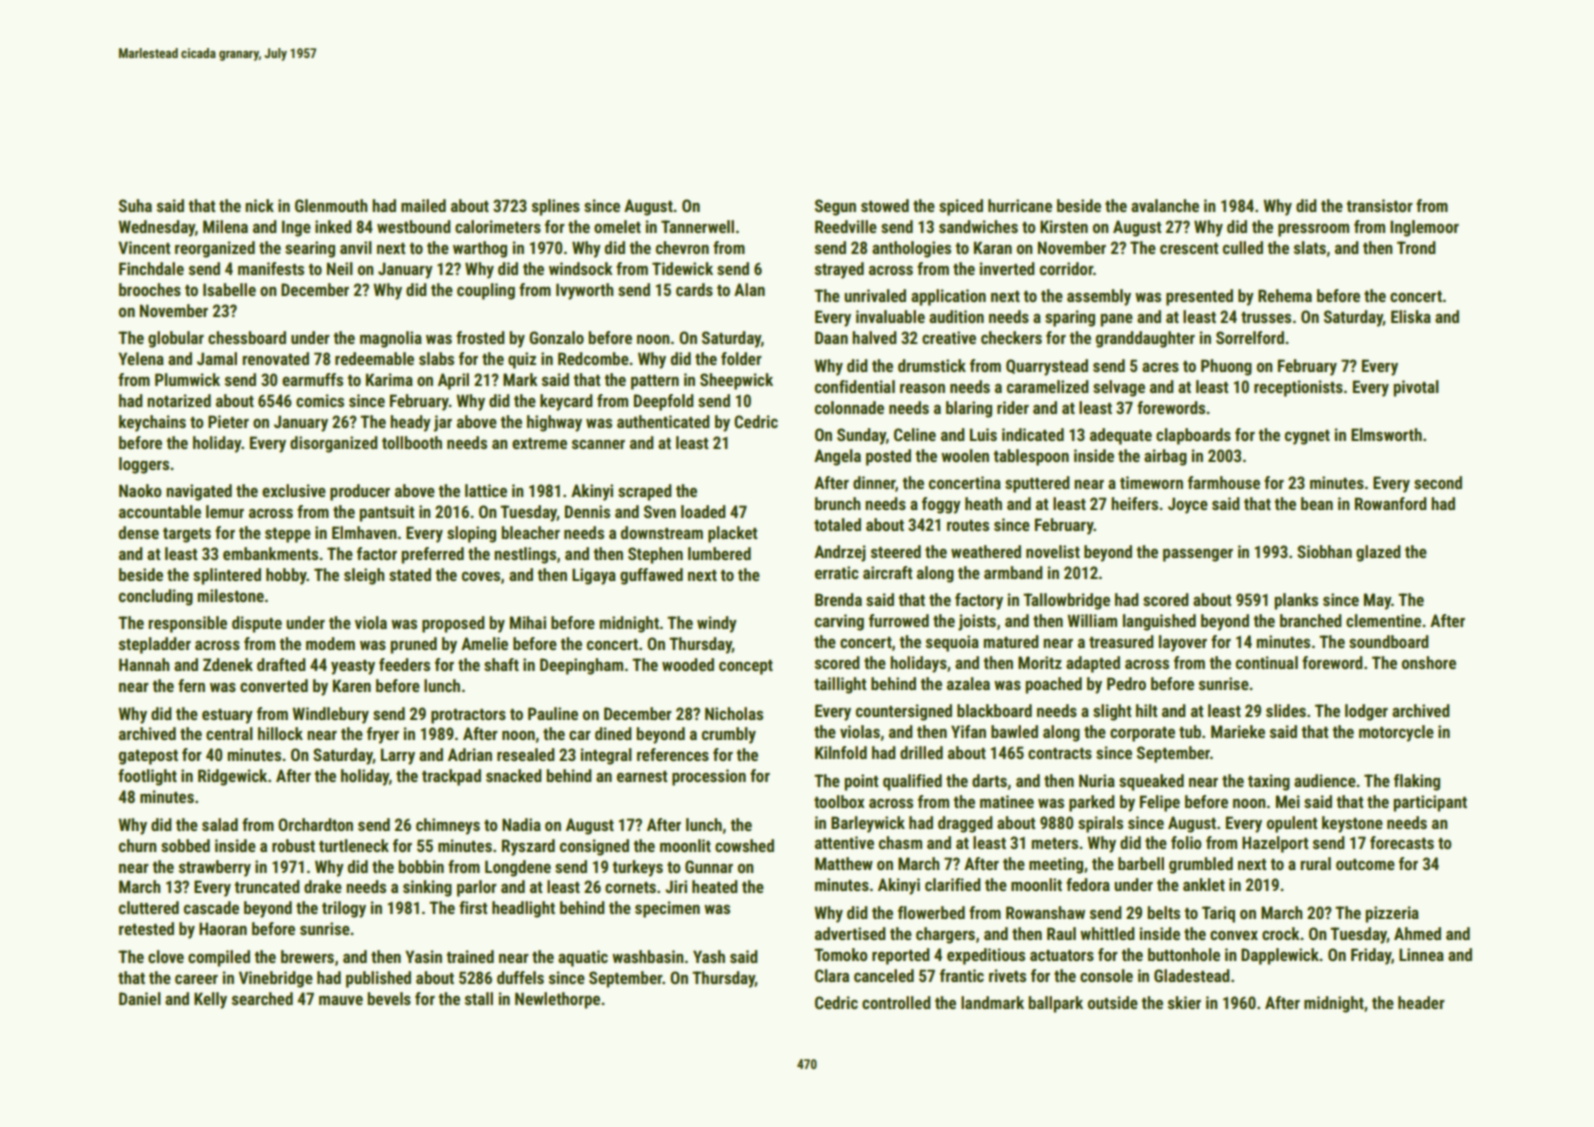 The image size is (1594, 1127). Describe the element at coordinates (1011, 337) in the screenshot. I see `checkers` at that location.
